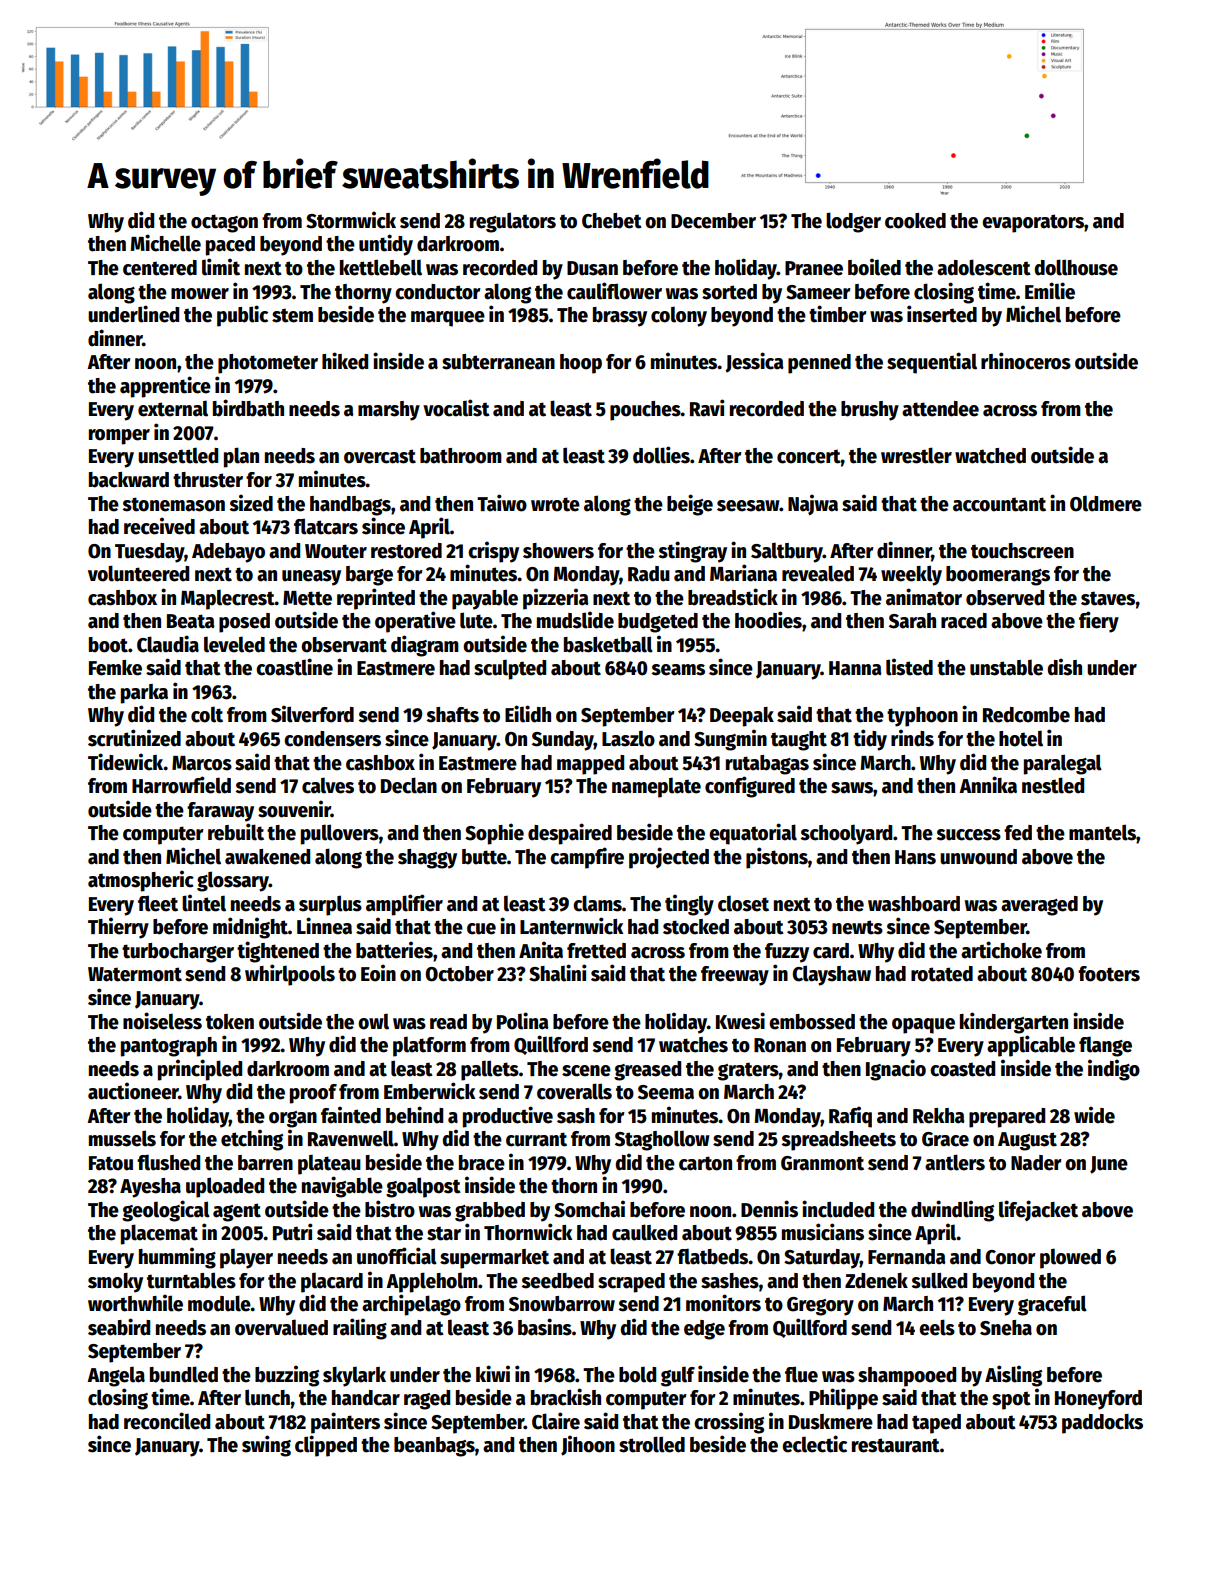 This image has height=1594, width=1232. What do you see at coordinates (984, 267) in the image?
I see `adolescent` at bounding box center [984, 267].
